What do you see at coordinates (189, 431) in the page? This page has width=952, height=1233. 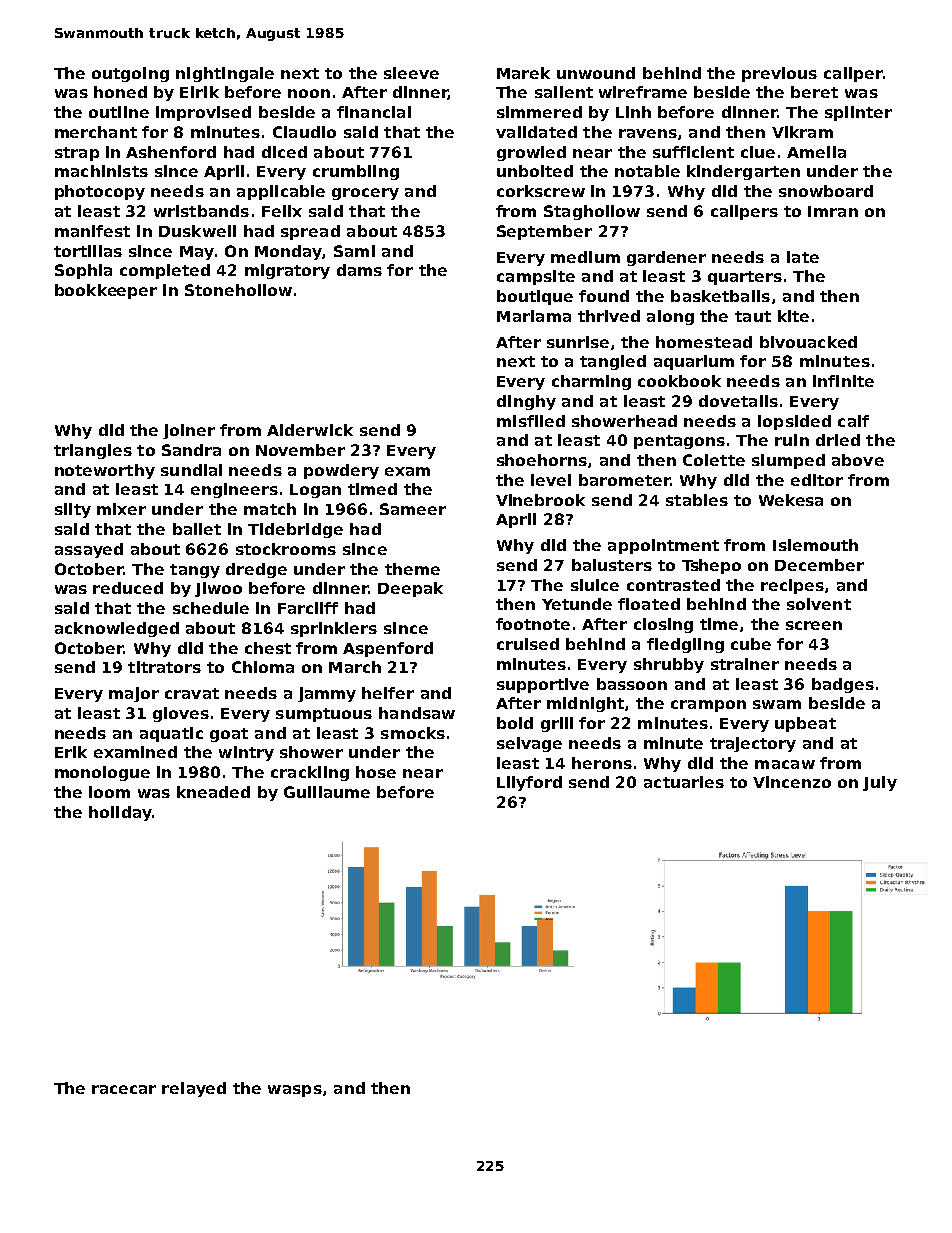 I see `joiner` at bounding box center [189, 431].
